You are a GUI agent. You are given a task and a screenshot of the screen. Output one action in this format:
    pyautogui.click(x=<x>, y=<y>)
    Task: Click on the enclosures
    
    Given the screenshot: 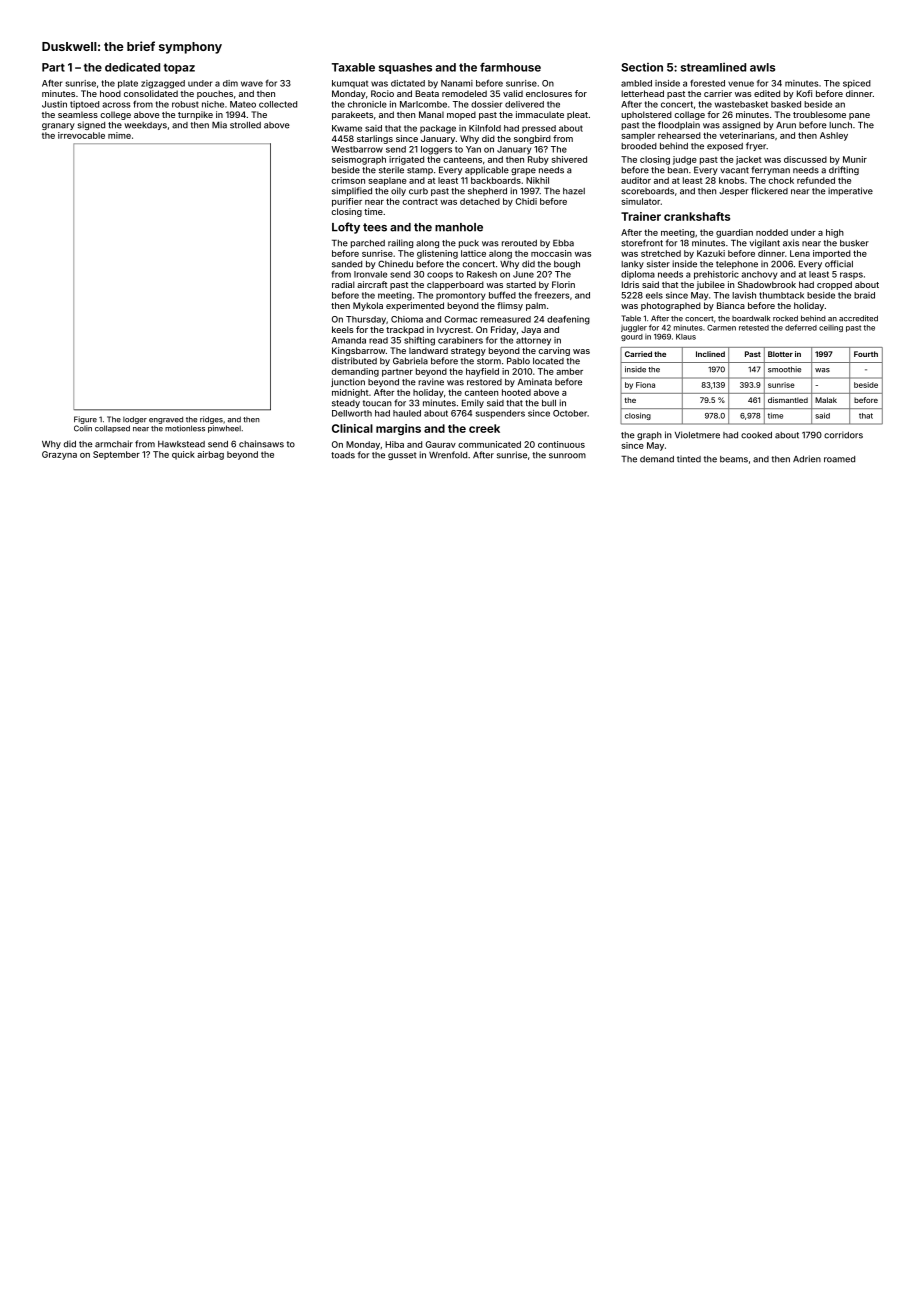 What is the action you would take?
    pyautogui.click(x=549, y=93)
